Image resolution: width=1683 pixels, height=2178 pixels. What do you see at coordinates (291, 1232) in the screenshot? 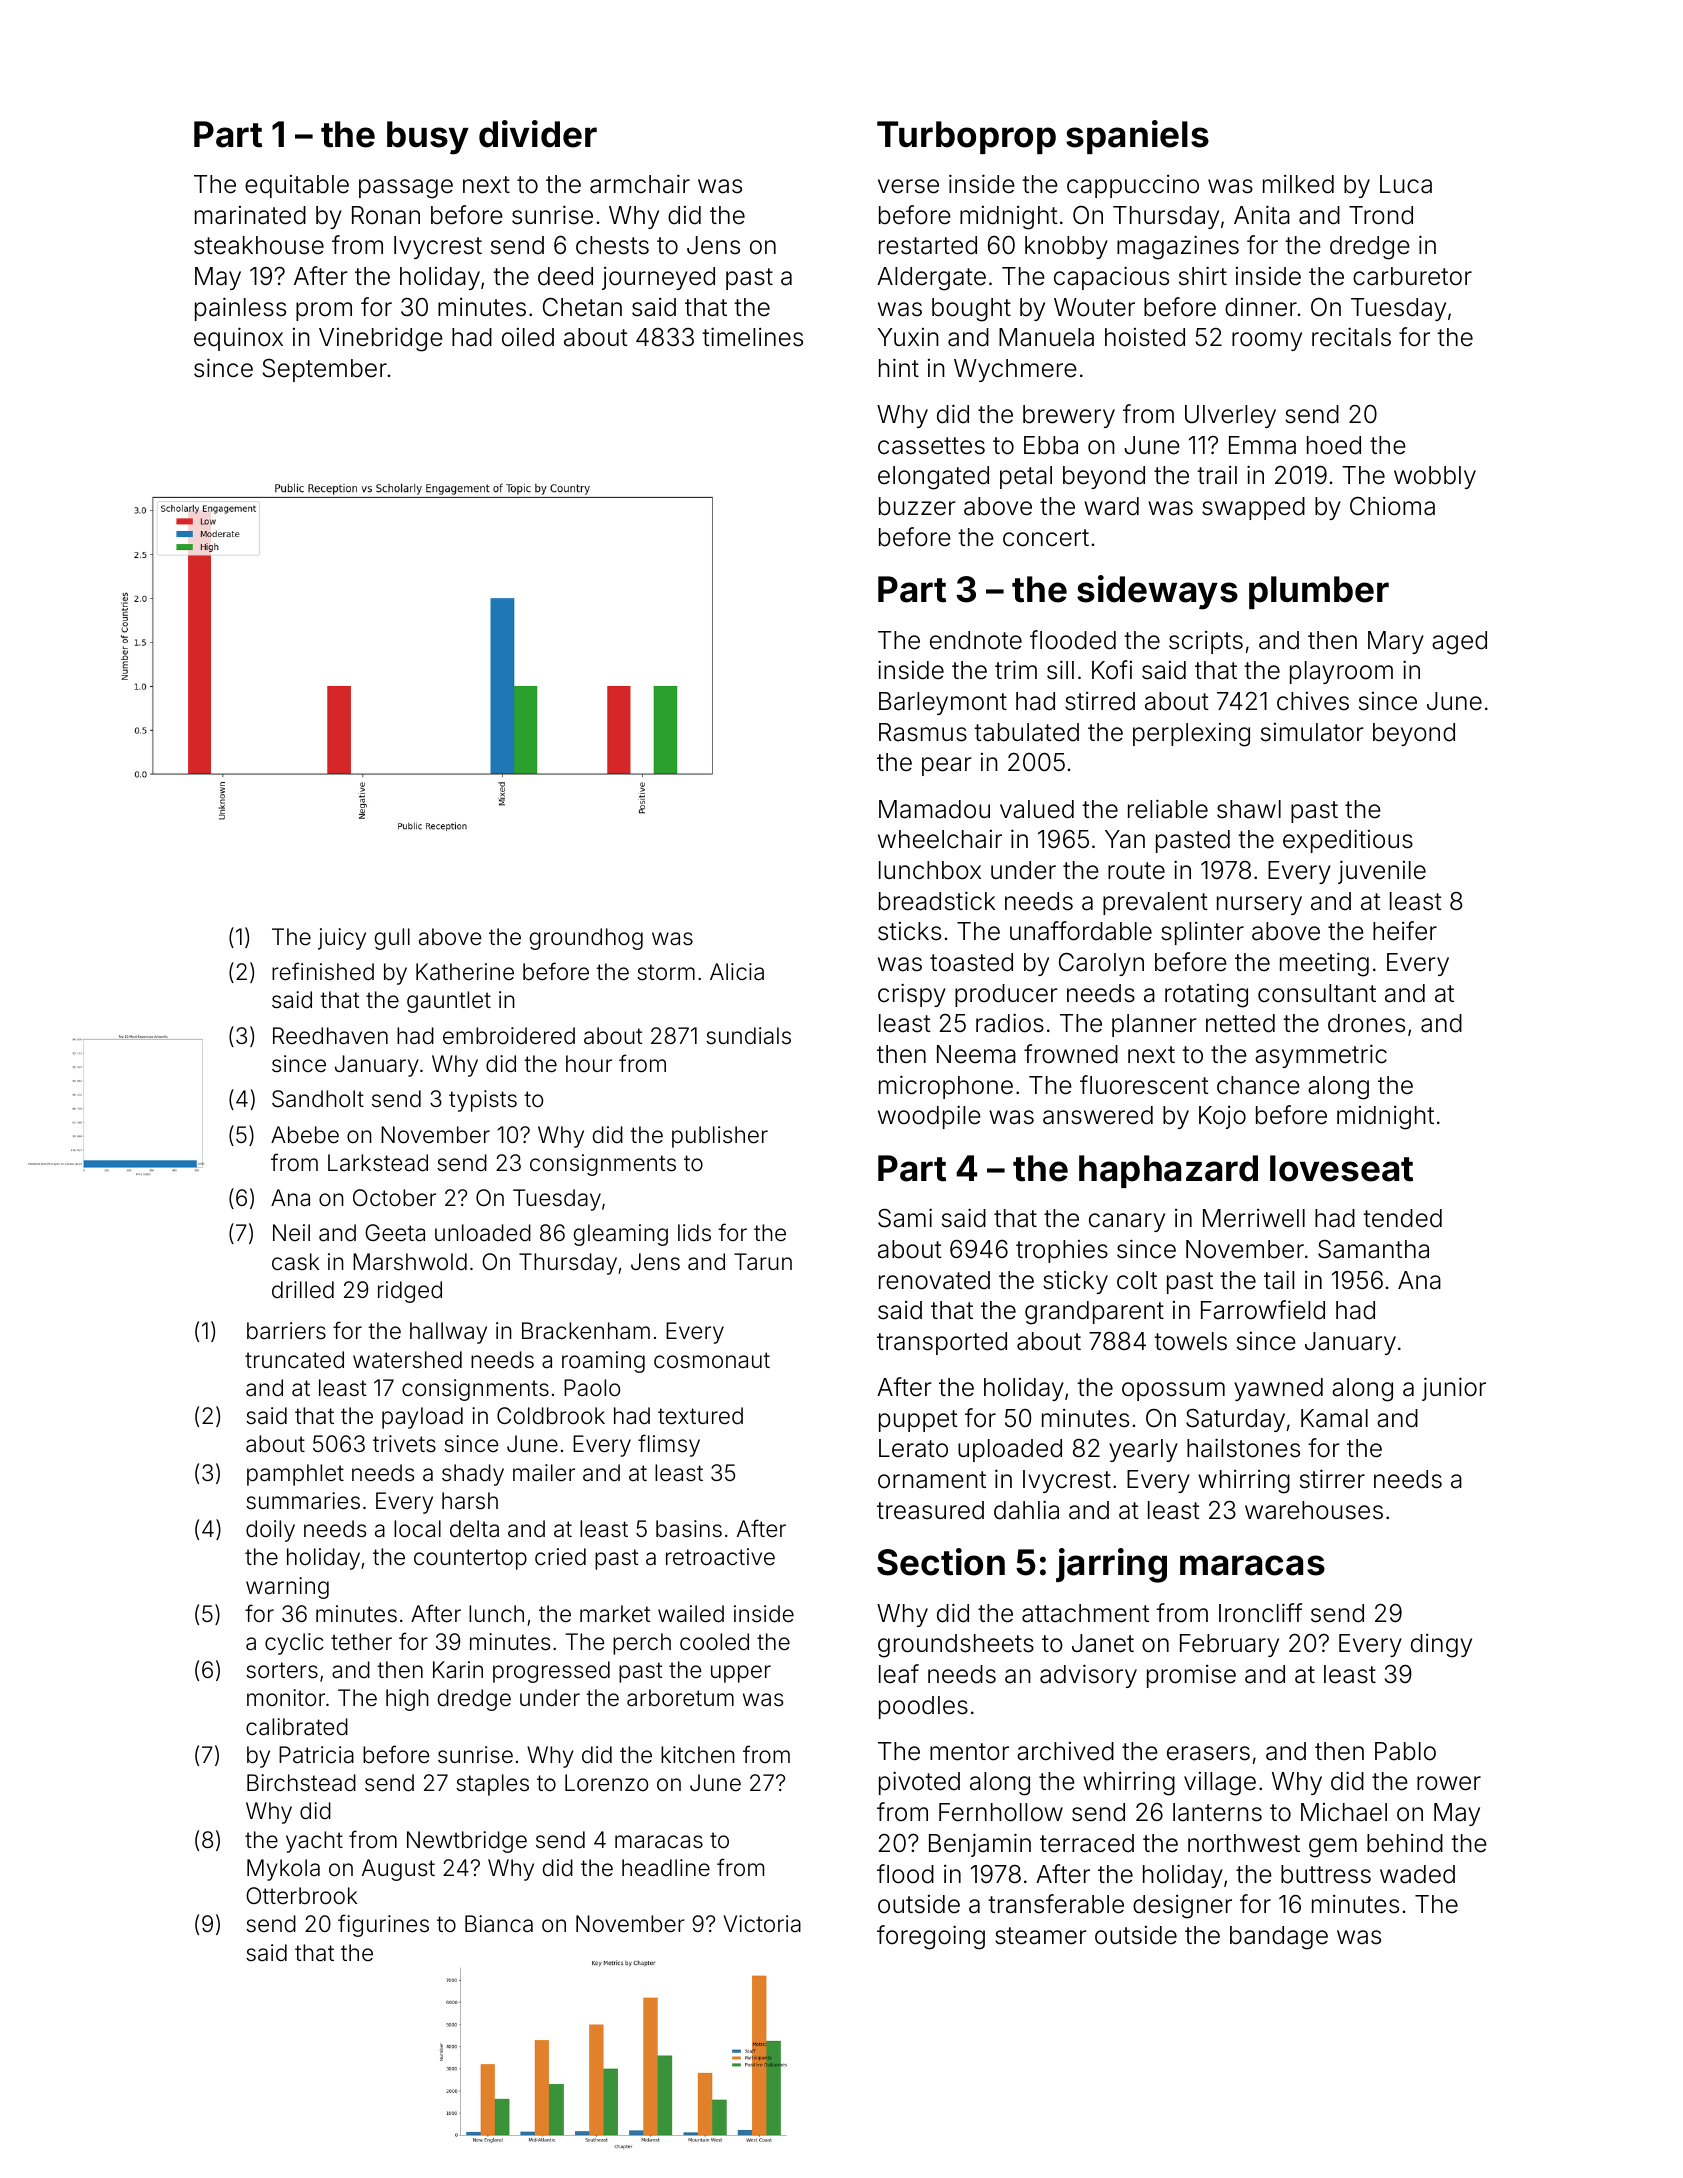
I see `Neil` at bounding box center [291, 1232].
